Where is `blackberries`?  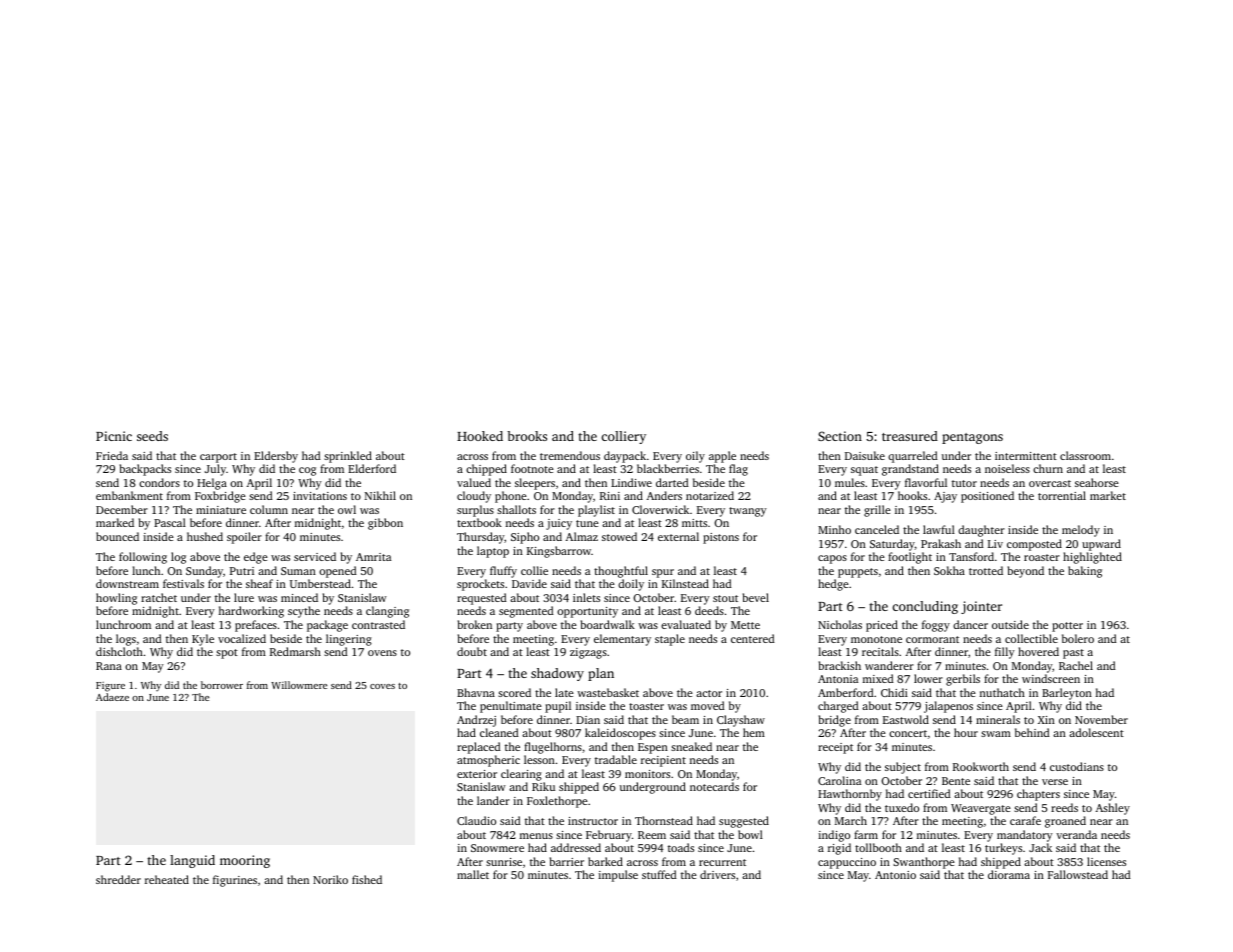
blackberries is located at coordinates (668, 468).
